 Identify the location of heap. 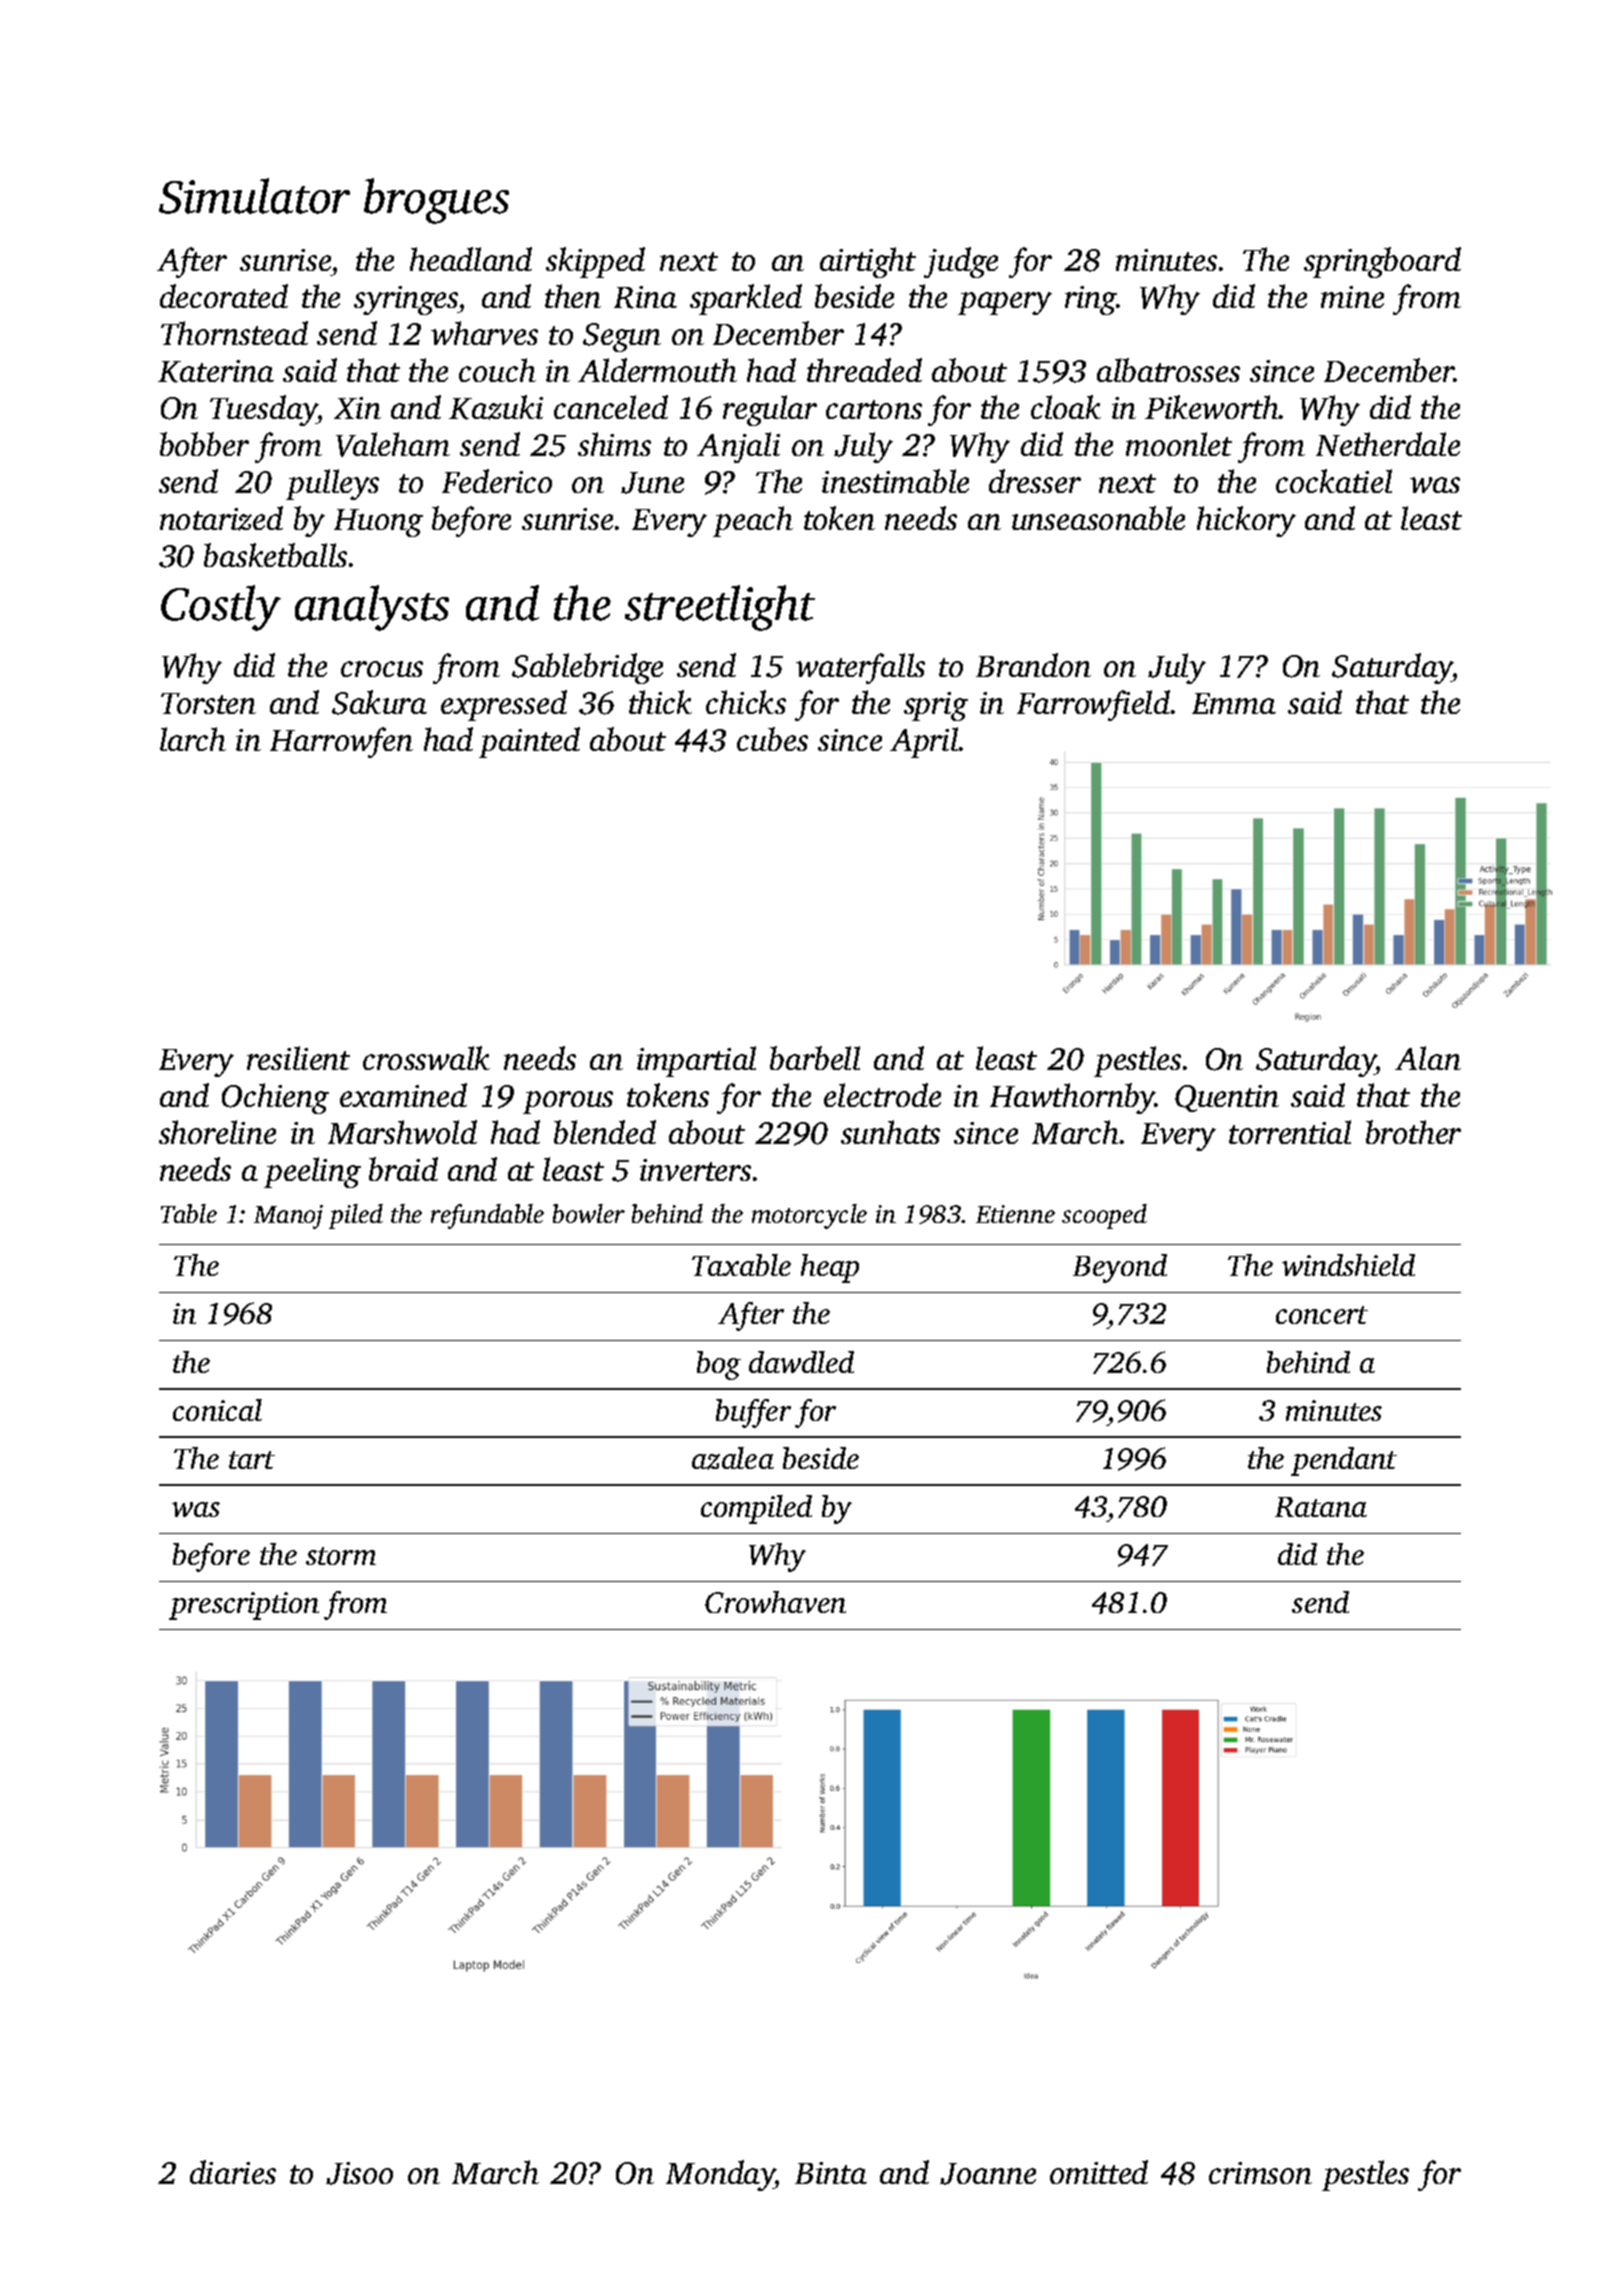
(830, 1268).
